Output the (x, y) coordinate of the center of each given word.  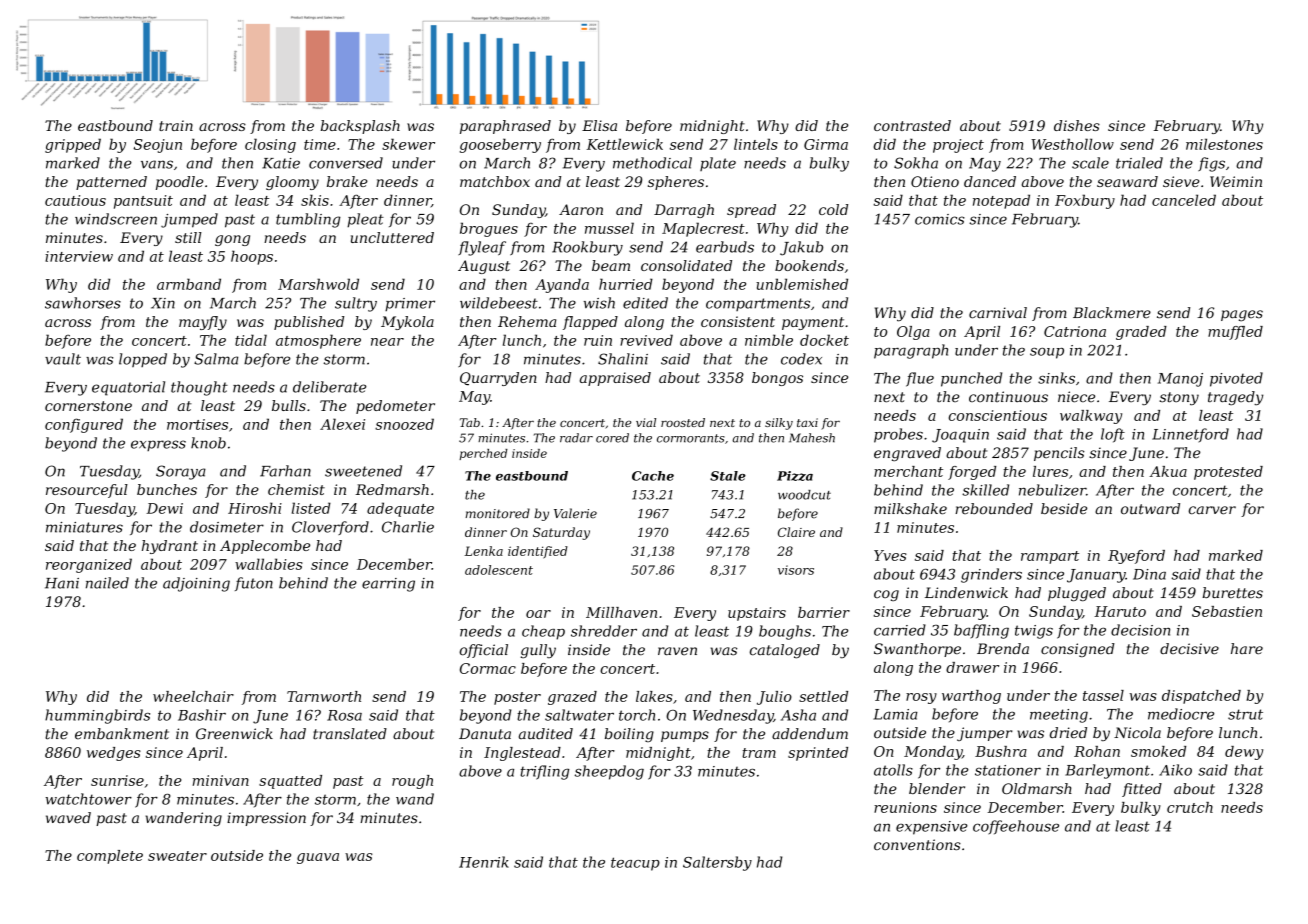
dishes (1077, 125)
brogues (489, 229)
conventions (917, 844)
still (188, 237)
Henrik (484, 862)
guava (318, 858)
